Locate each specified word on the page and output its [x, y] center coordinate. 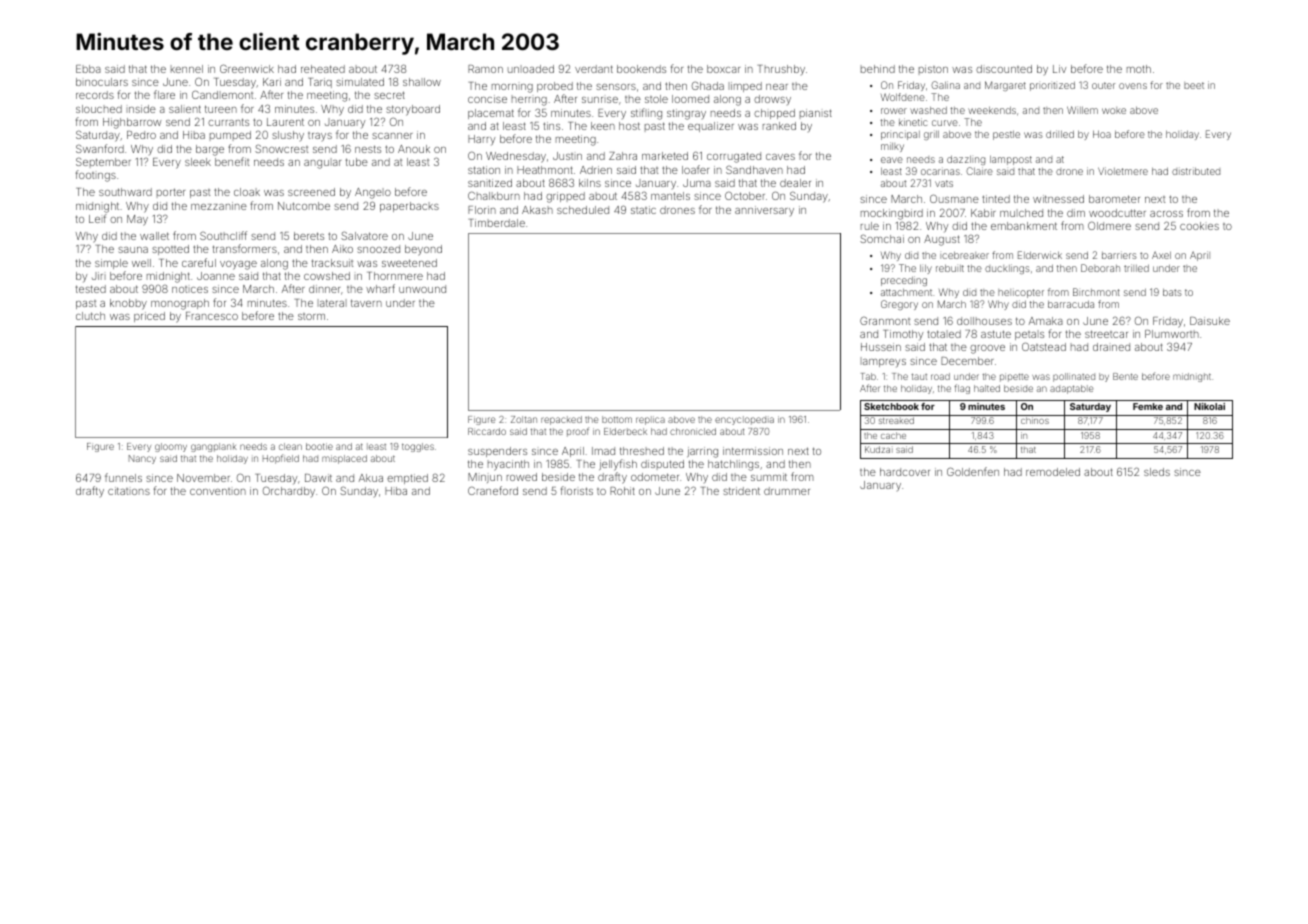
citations [129, 491]
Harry [481, 140]
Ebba [88, 69]
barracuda [1071, 304]
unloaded [531, 69]
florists [577, 490]
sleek [198, 162]
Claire [979, 171]
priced [149, 317]
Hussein [881, 347]
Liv [1059, 69]
